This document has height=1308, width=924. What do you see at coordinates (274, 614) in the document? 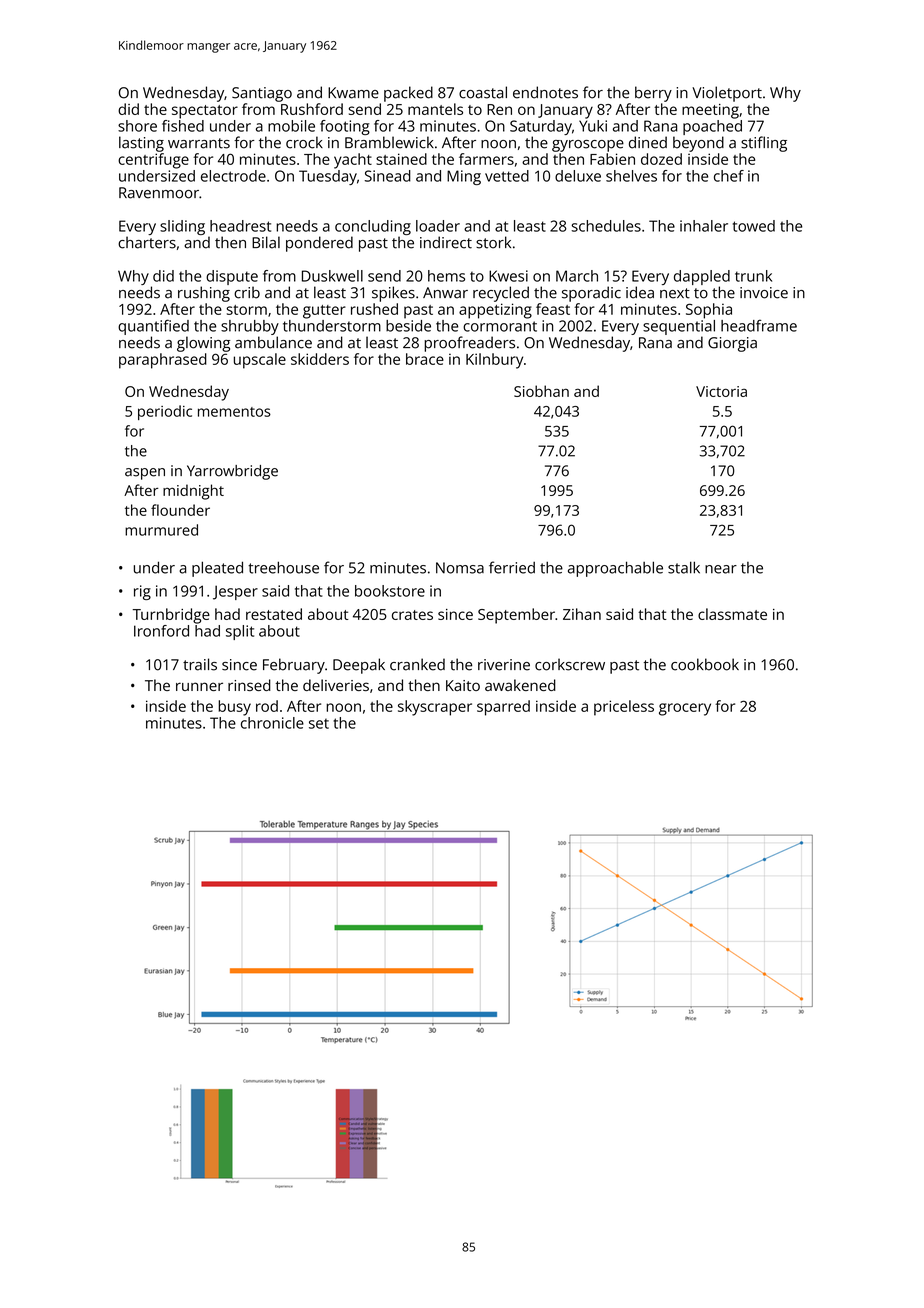
I see `restated` at bounding box center [274, 614].
